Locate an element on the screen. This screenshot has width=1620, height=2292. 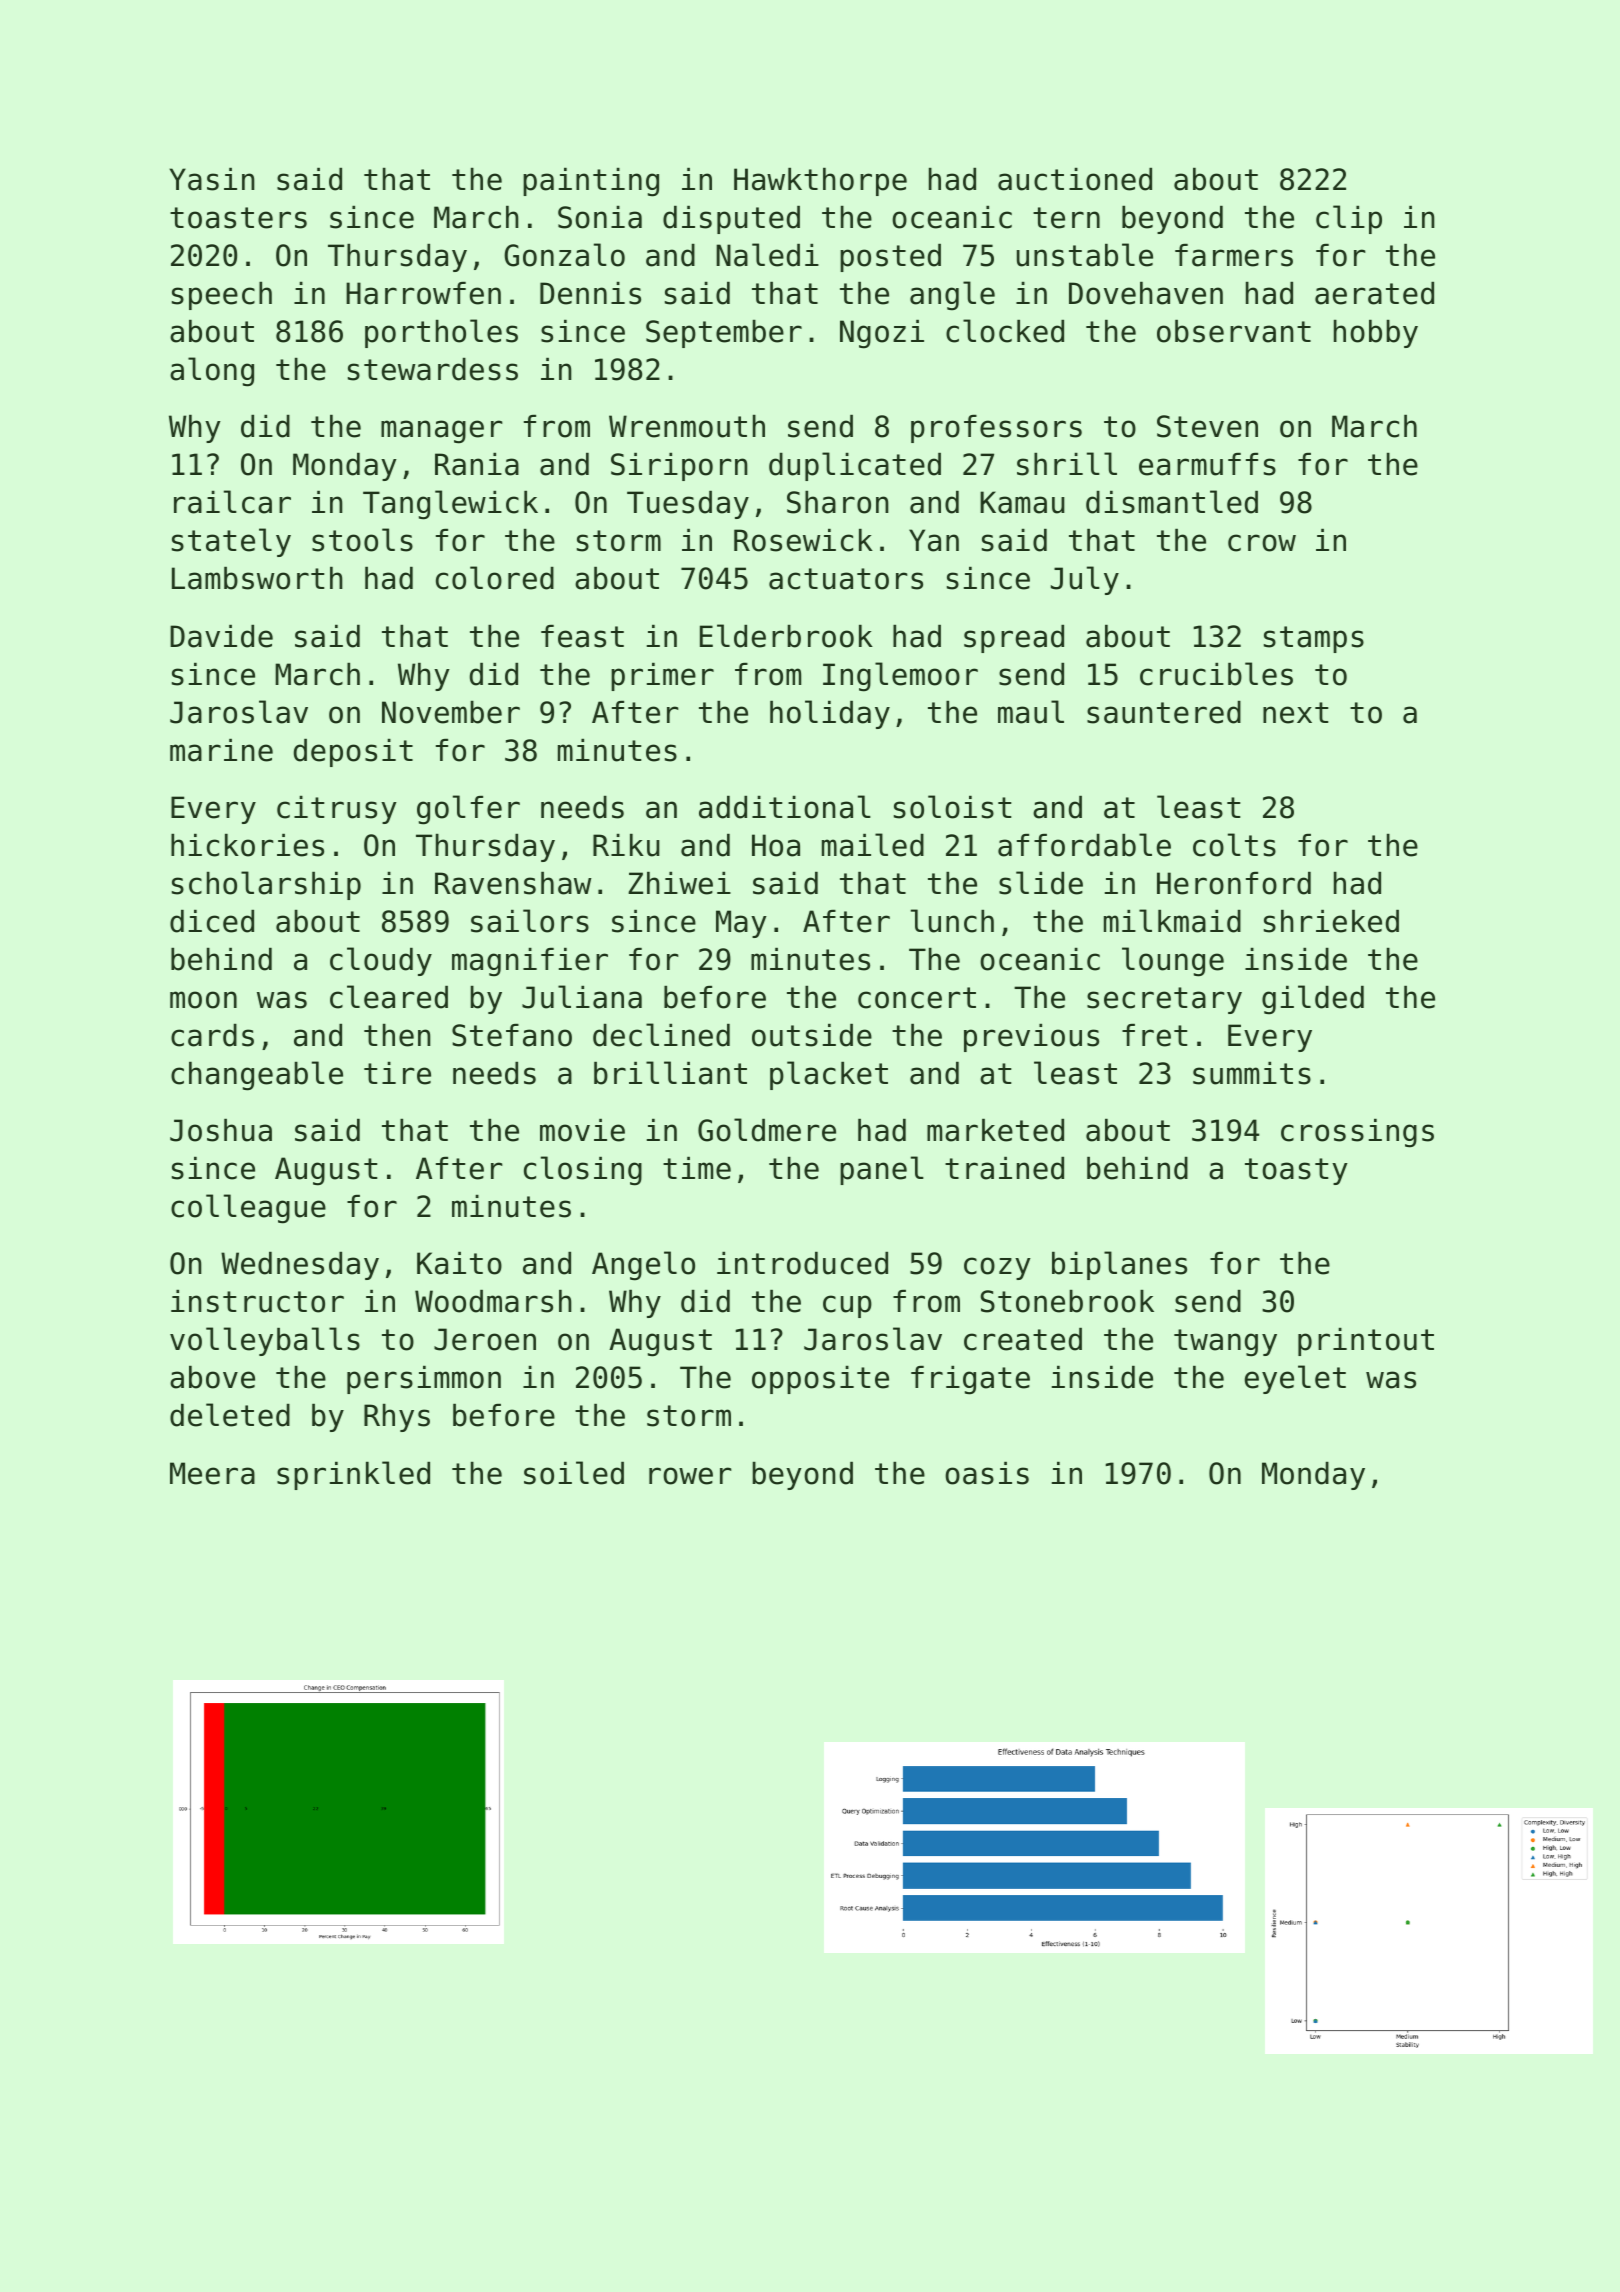
shrieked is located at coordinates (1331, 921).
